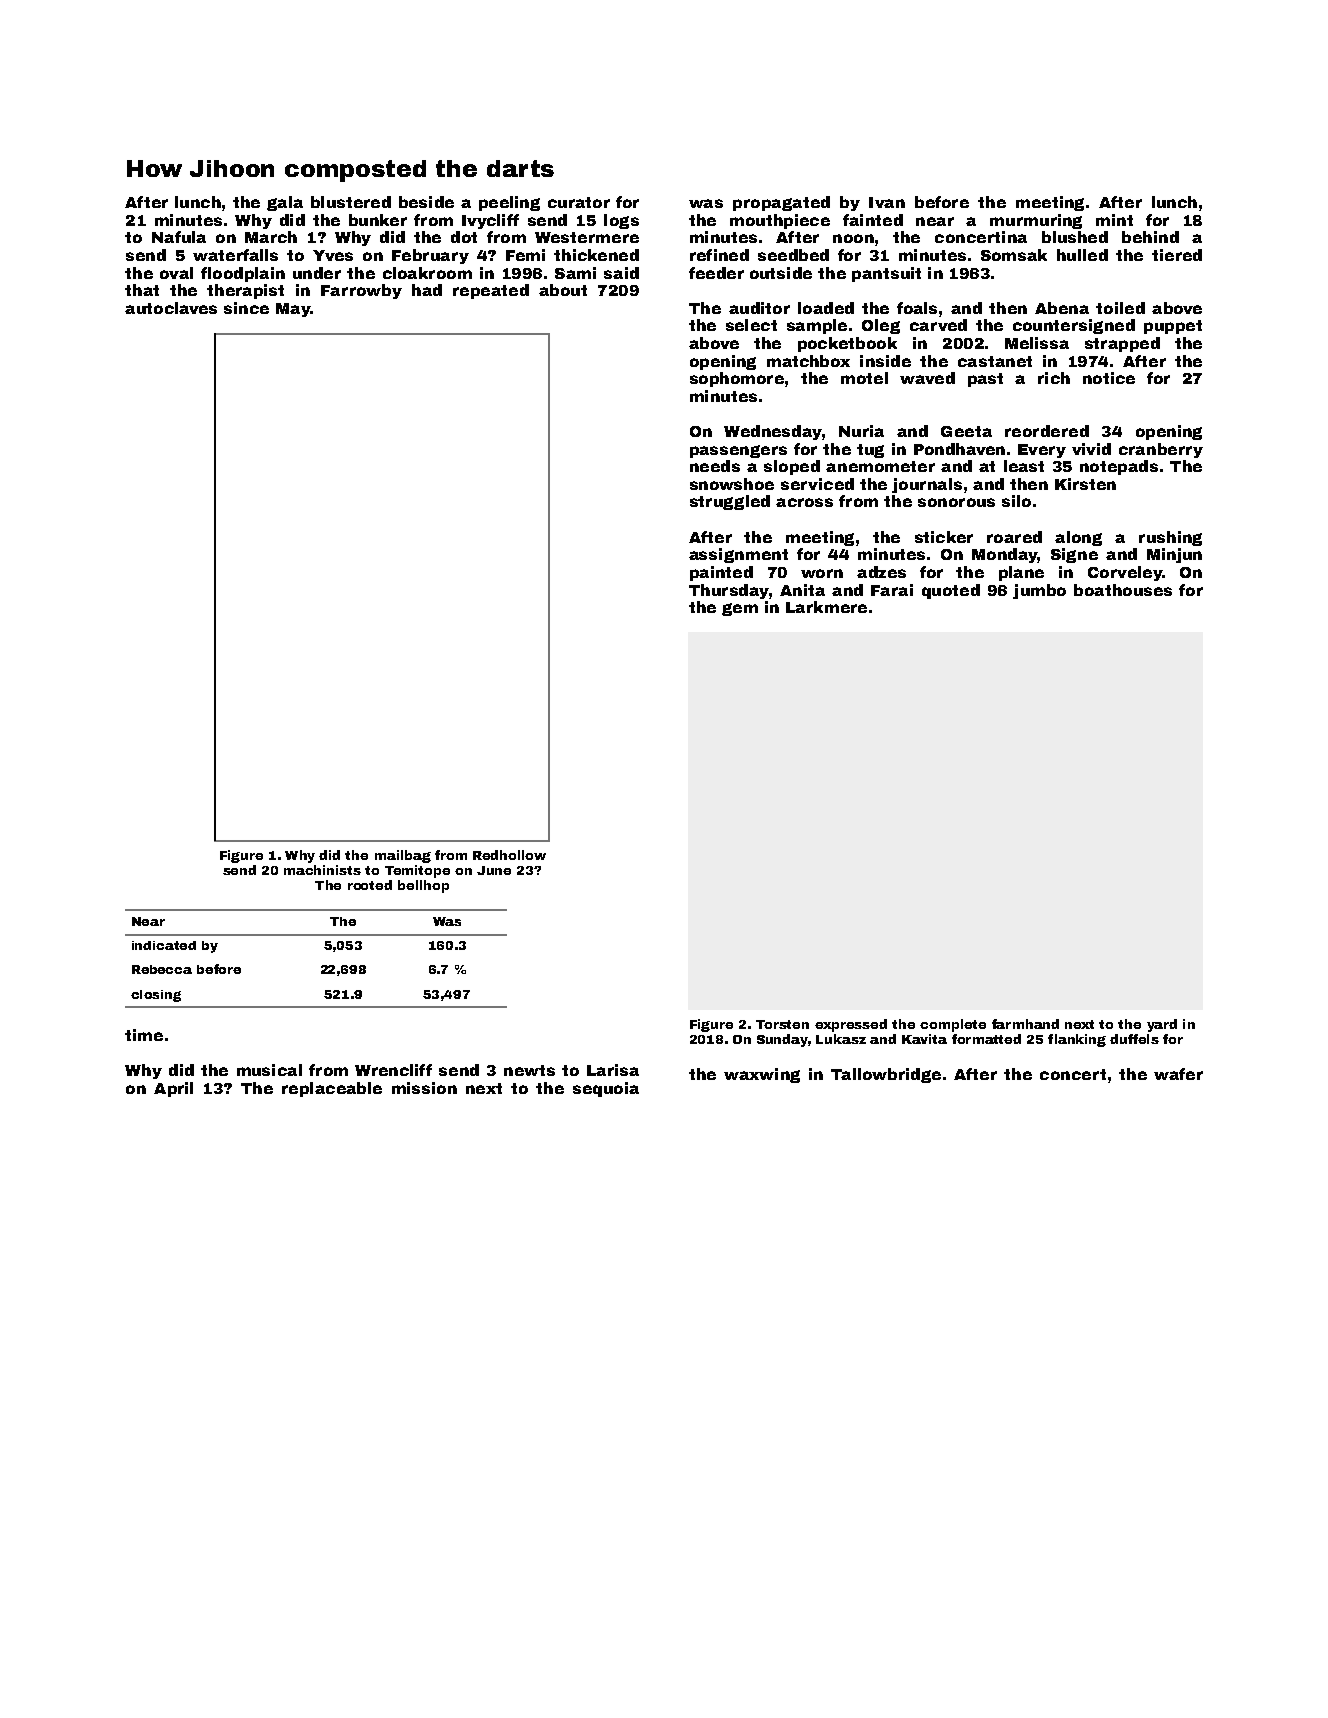 This screenshot has height=1718, width=1328. What do you see at coordinates (1082, 255) in the screenshot?
I see `hulled` at bounding box center [1082, 255].
